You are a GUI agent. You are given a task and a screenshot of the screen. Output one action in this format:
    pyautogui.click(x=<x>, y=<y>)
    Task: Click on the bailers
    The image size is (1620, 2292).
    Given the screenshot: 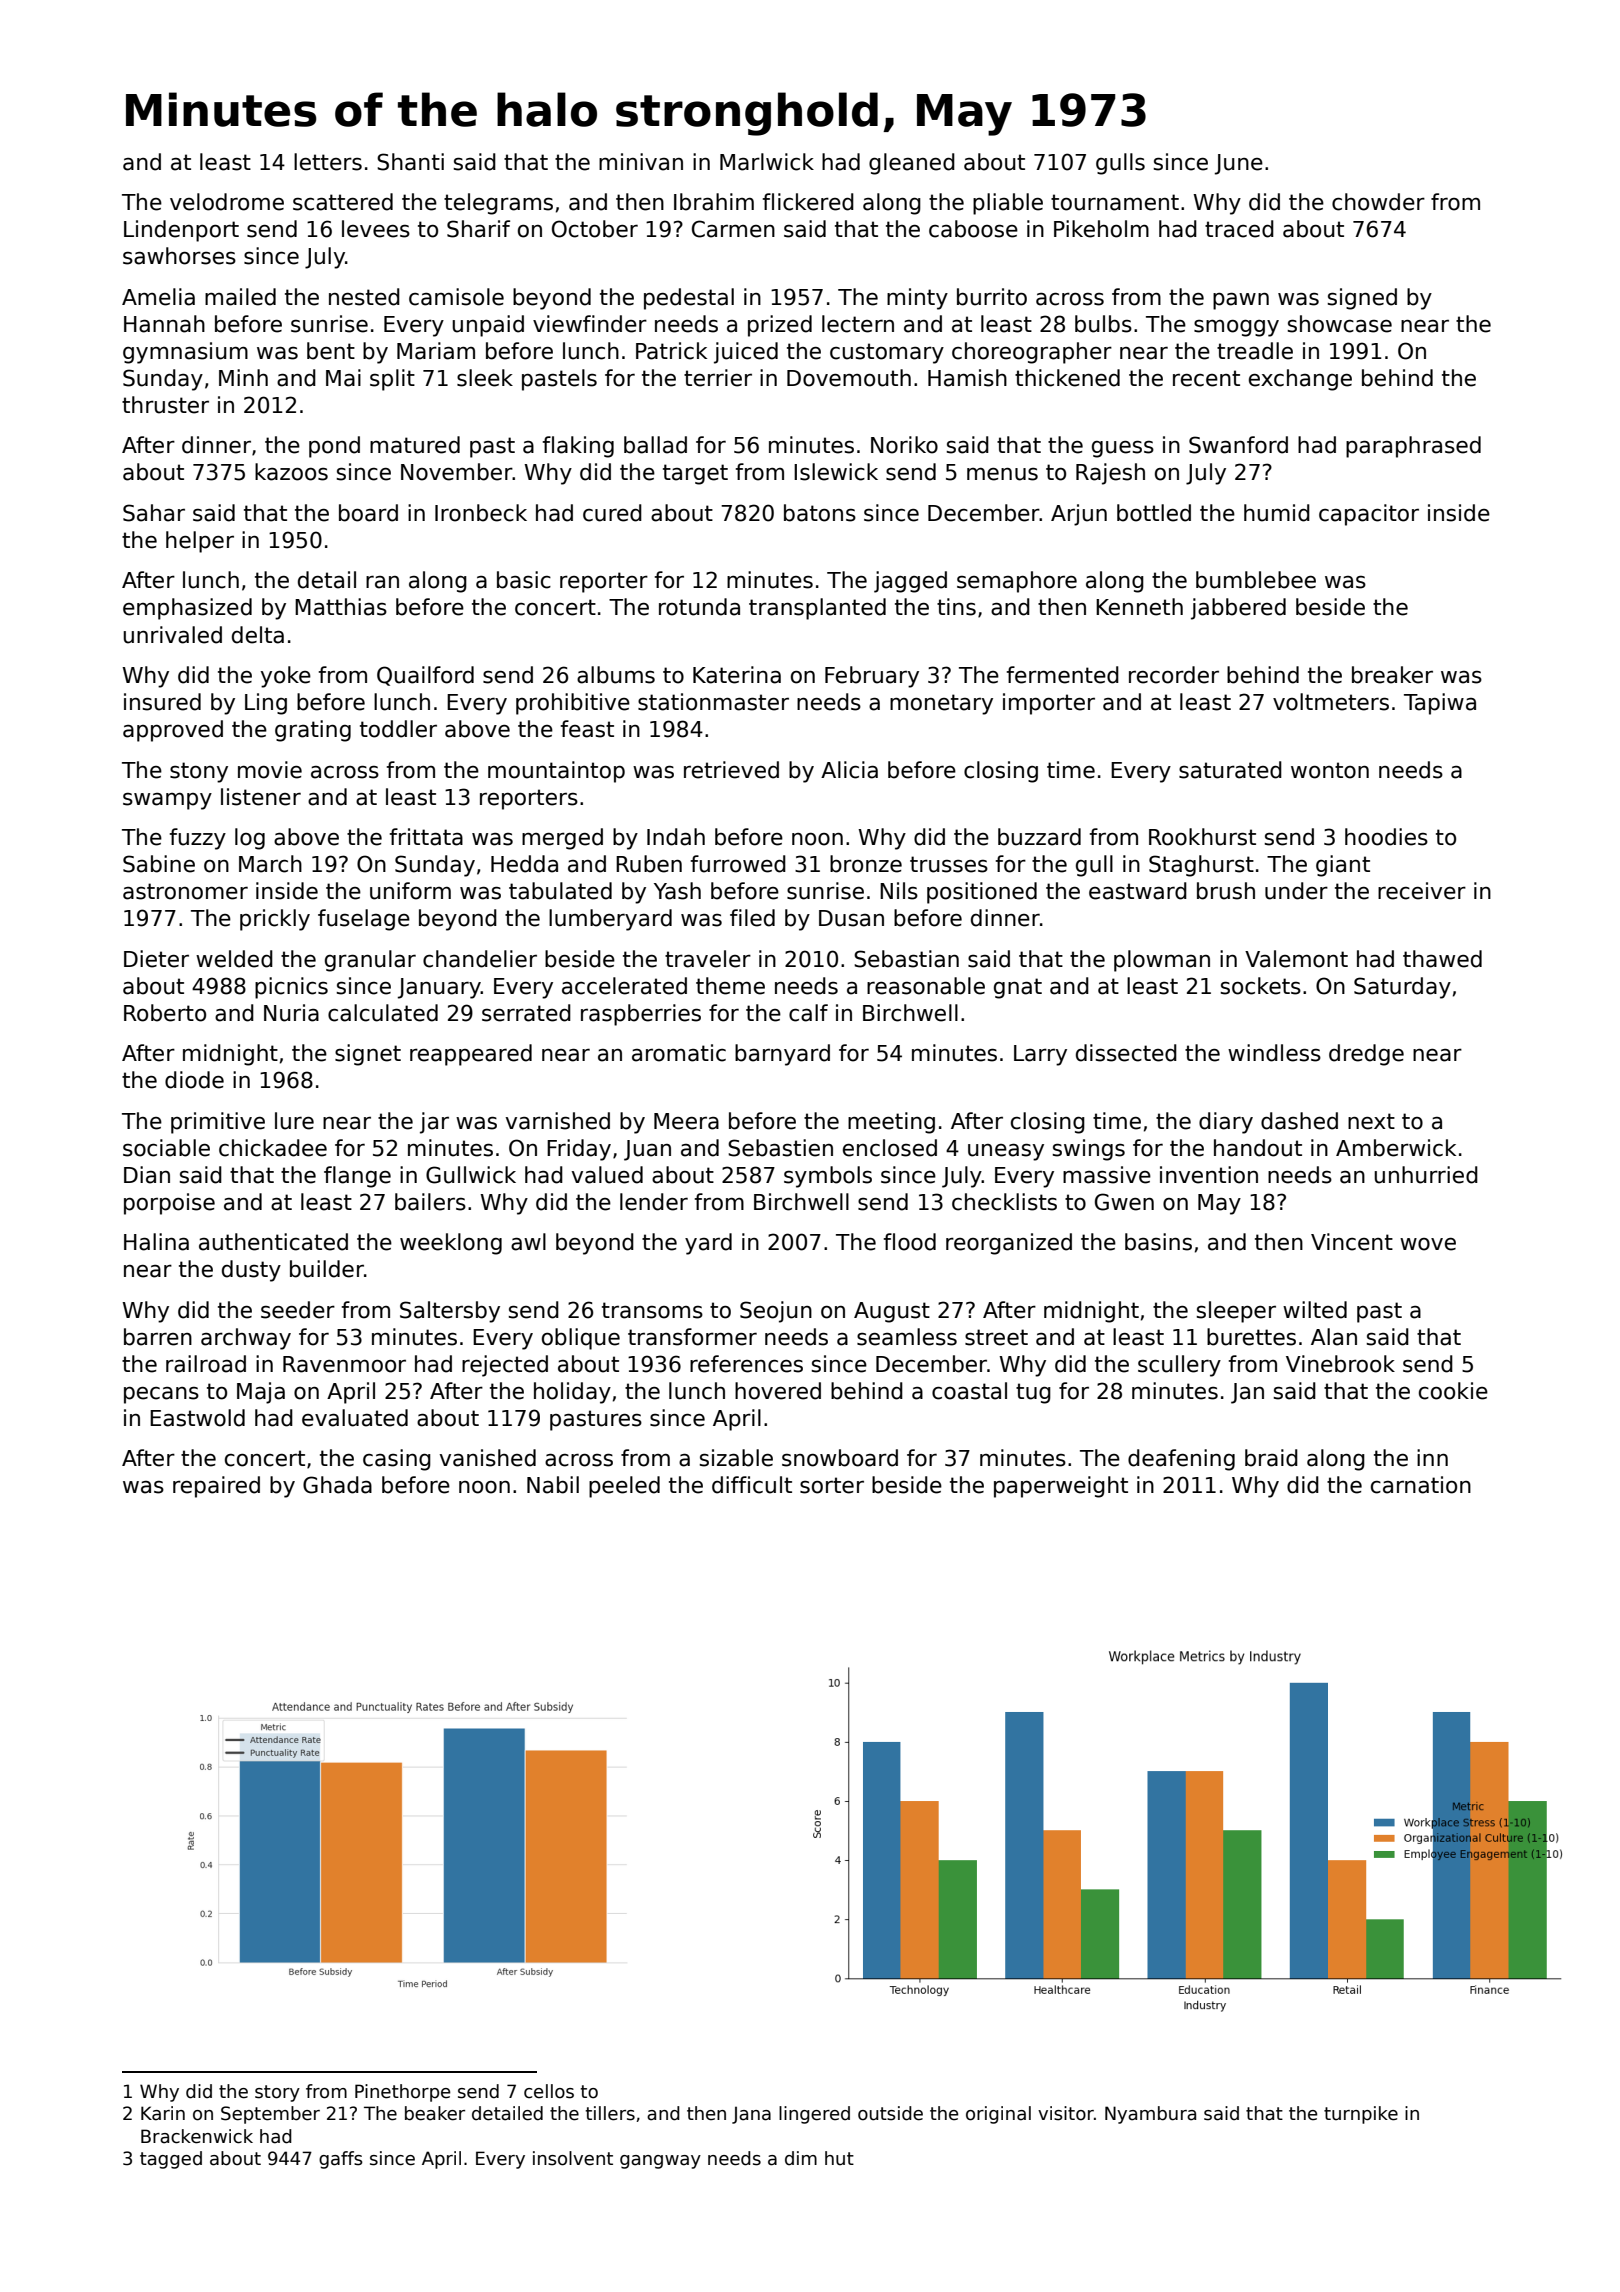 What is the action you would take?
    pyautogui.click(x=430, y=1202)
